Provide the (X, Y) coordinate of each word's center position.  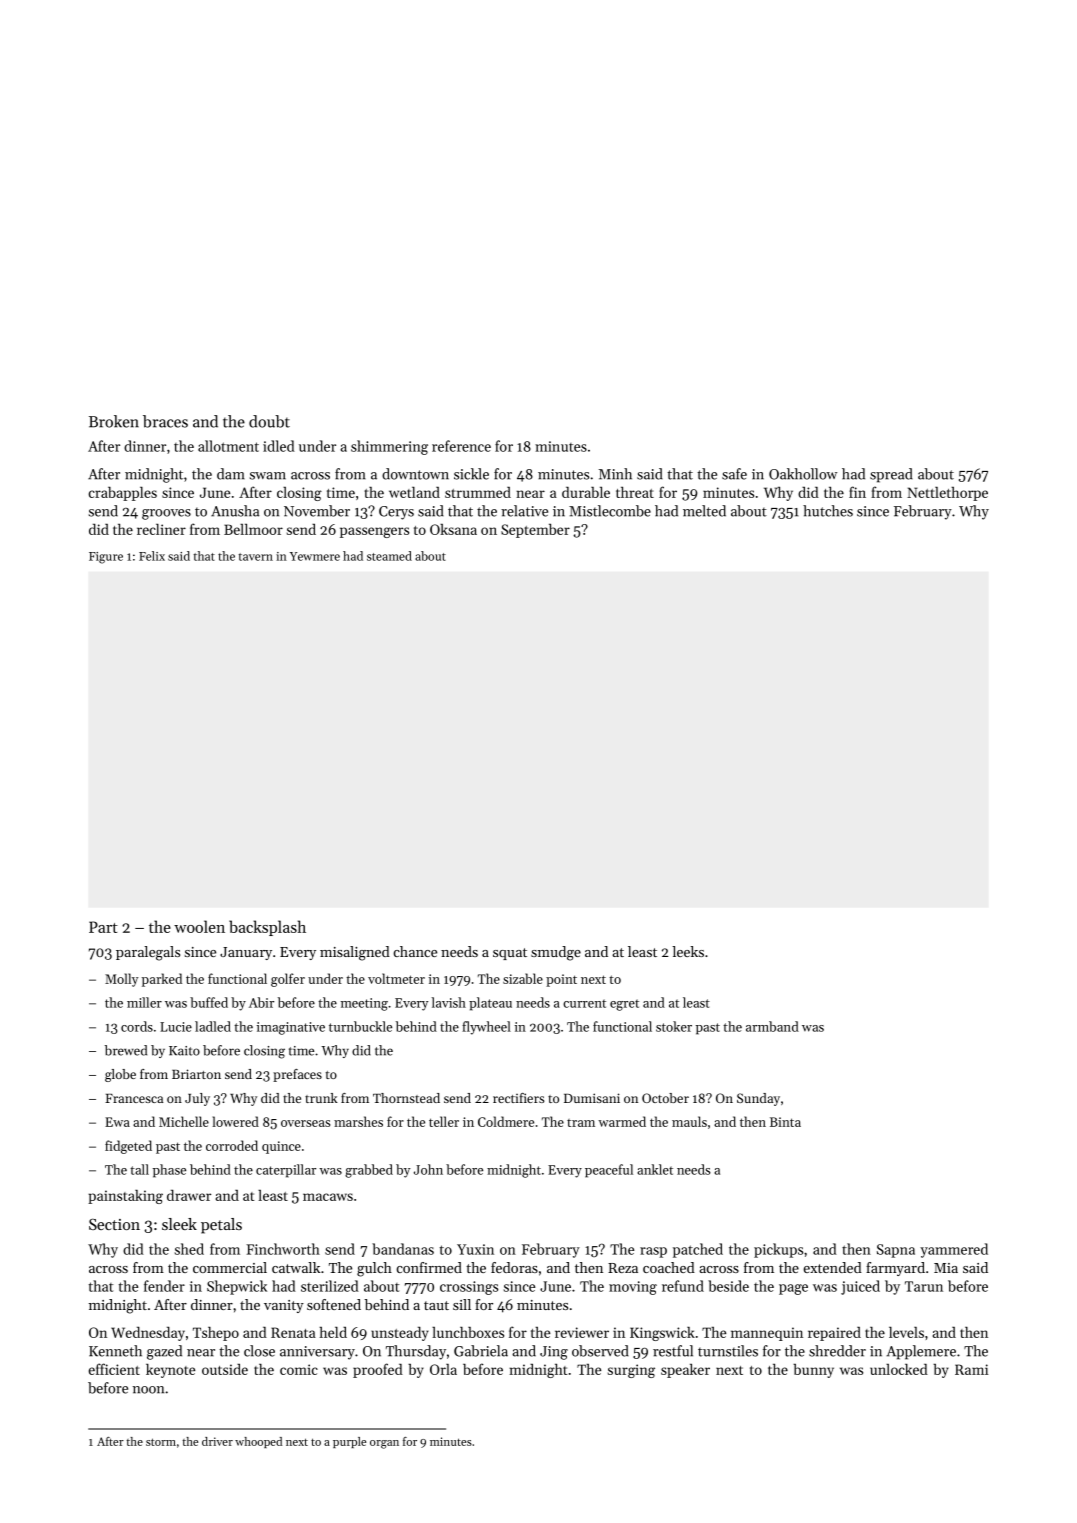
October (665, 1098)
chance (415, 951)
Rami (971, 1369)
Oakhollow (803, 474)
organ (384, 1444)
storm (161, 1442)
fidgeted (128, 1147)
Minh (615, 474)
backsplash (267, 928)
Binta (785, 1122)
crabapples (123, 493)
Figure (106, 558)
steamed (389, 556)
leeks (688, 951)
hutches (828, 511)
